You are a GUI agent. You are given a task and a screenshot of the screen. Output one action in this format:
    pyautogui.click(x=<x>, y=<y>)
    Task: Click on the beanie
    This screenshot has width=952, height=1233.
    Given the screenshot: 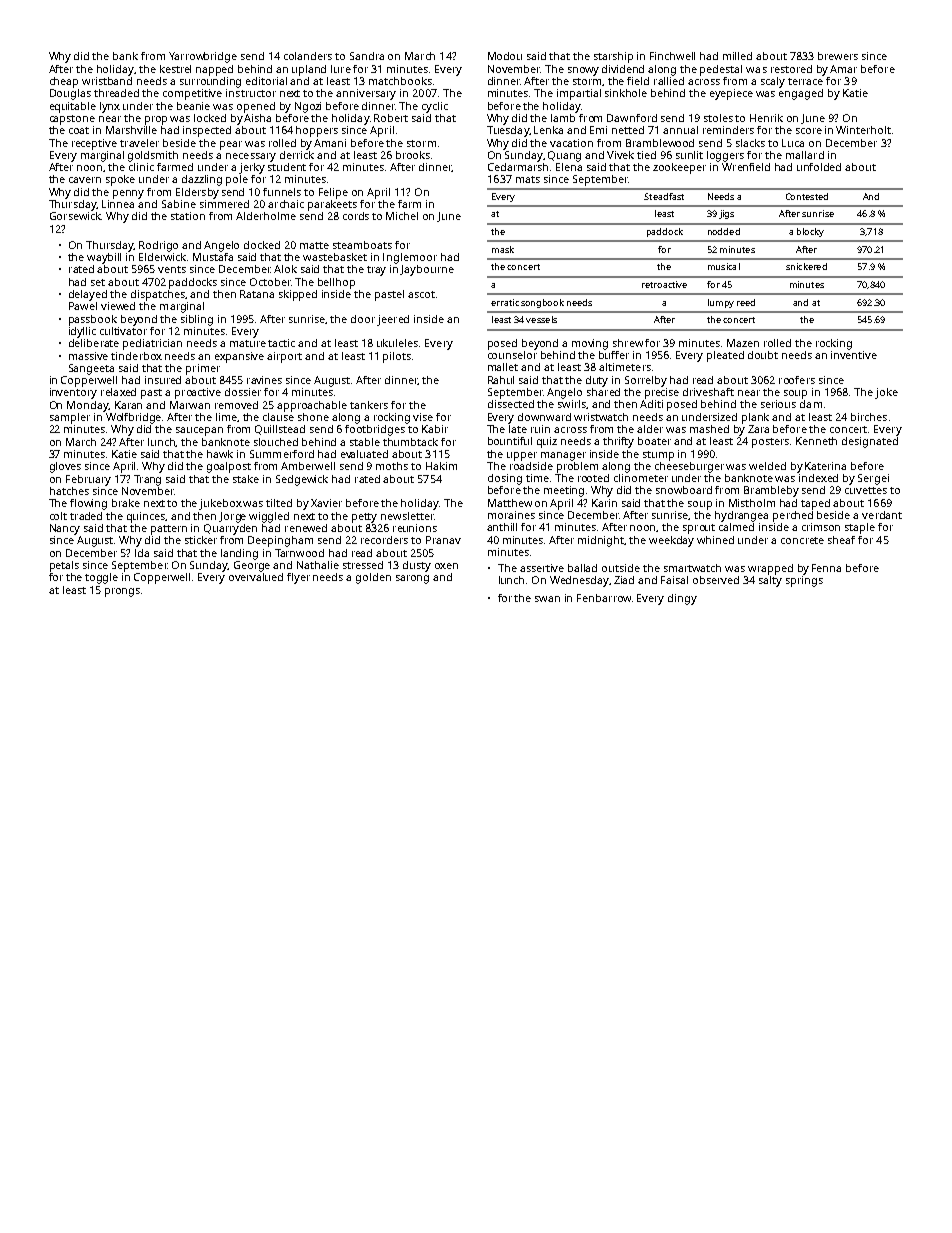 What is the action you would take?
    pyautogui.click(x=193, y=106)
